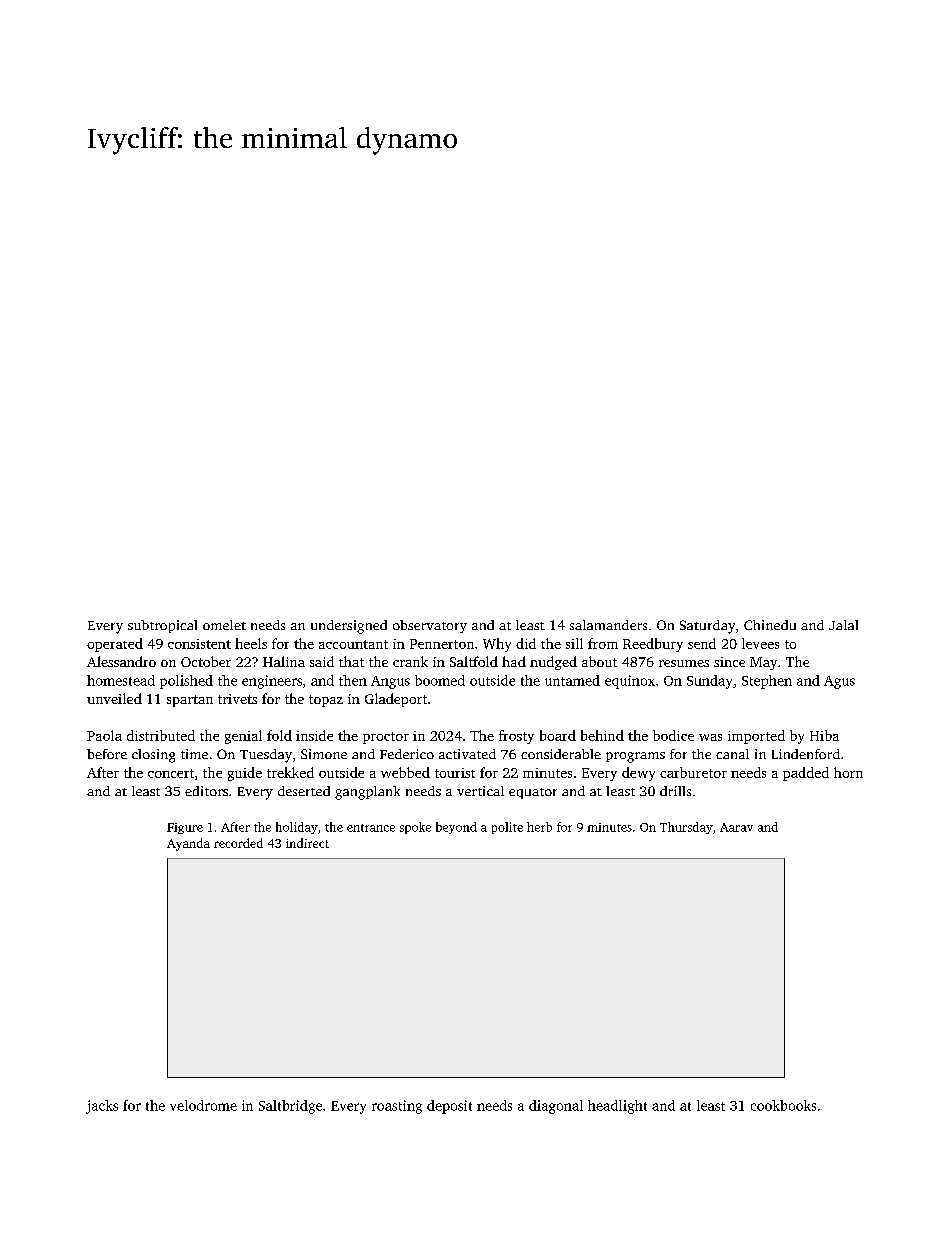 The height and width of the screenshot is (1233, 952). What do you see at coordinates (104, 735) in the screenshot?
I see `Paola` at bounding box center [104, 735].
